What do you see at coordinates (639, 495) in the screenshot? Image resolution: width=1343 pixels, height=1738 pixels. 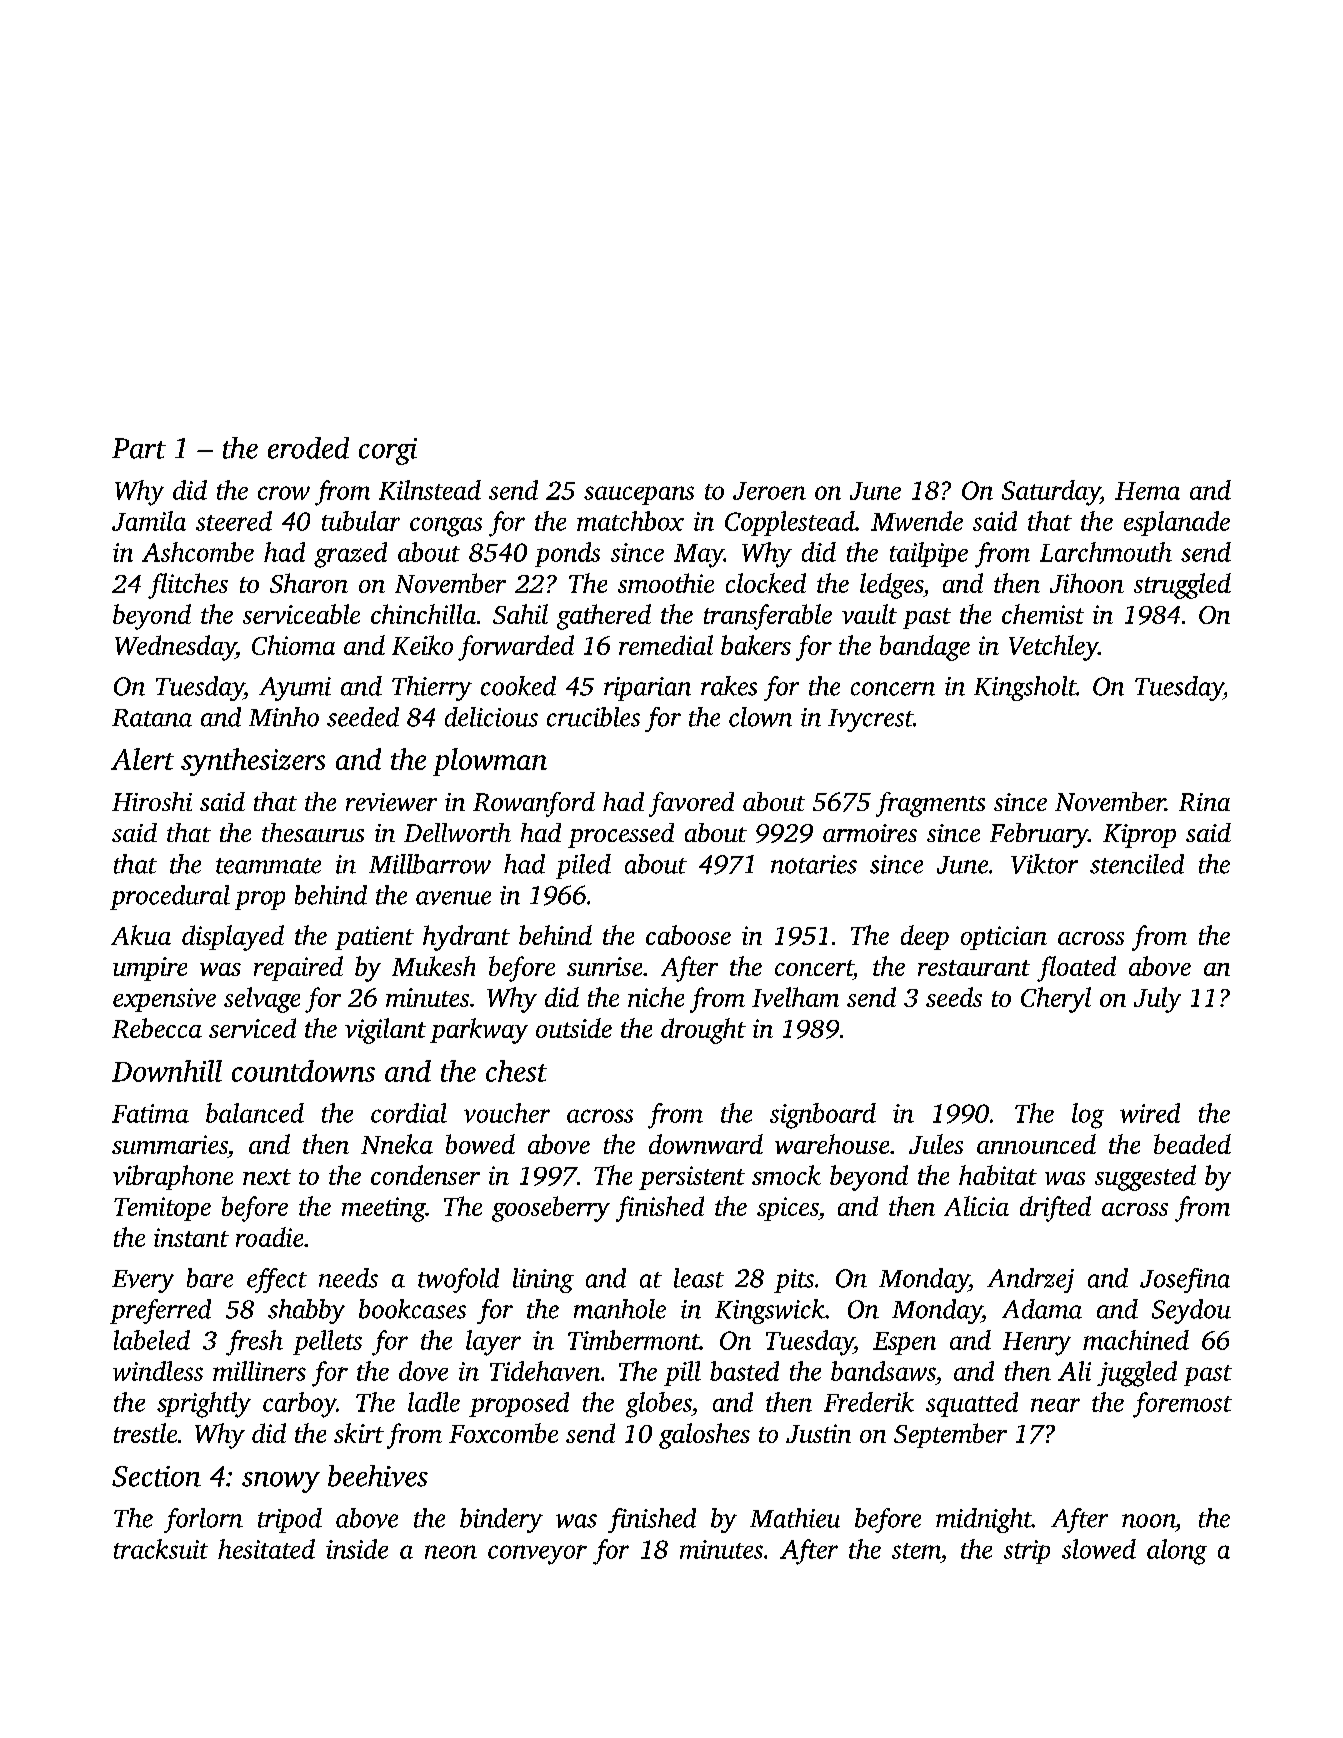 I see `saucepans` at bounding box center [639, 495].
